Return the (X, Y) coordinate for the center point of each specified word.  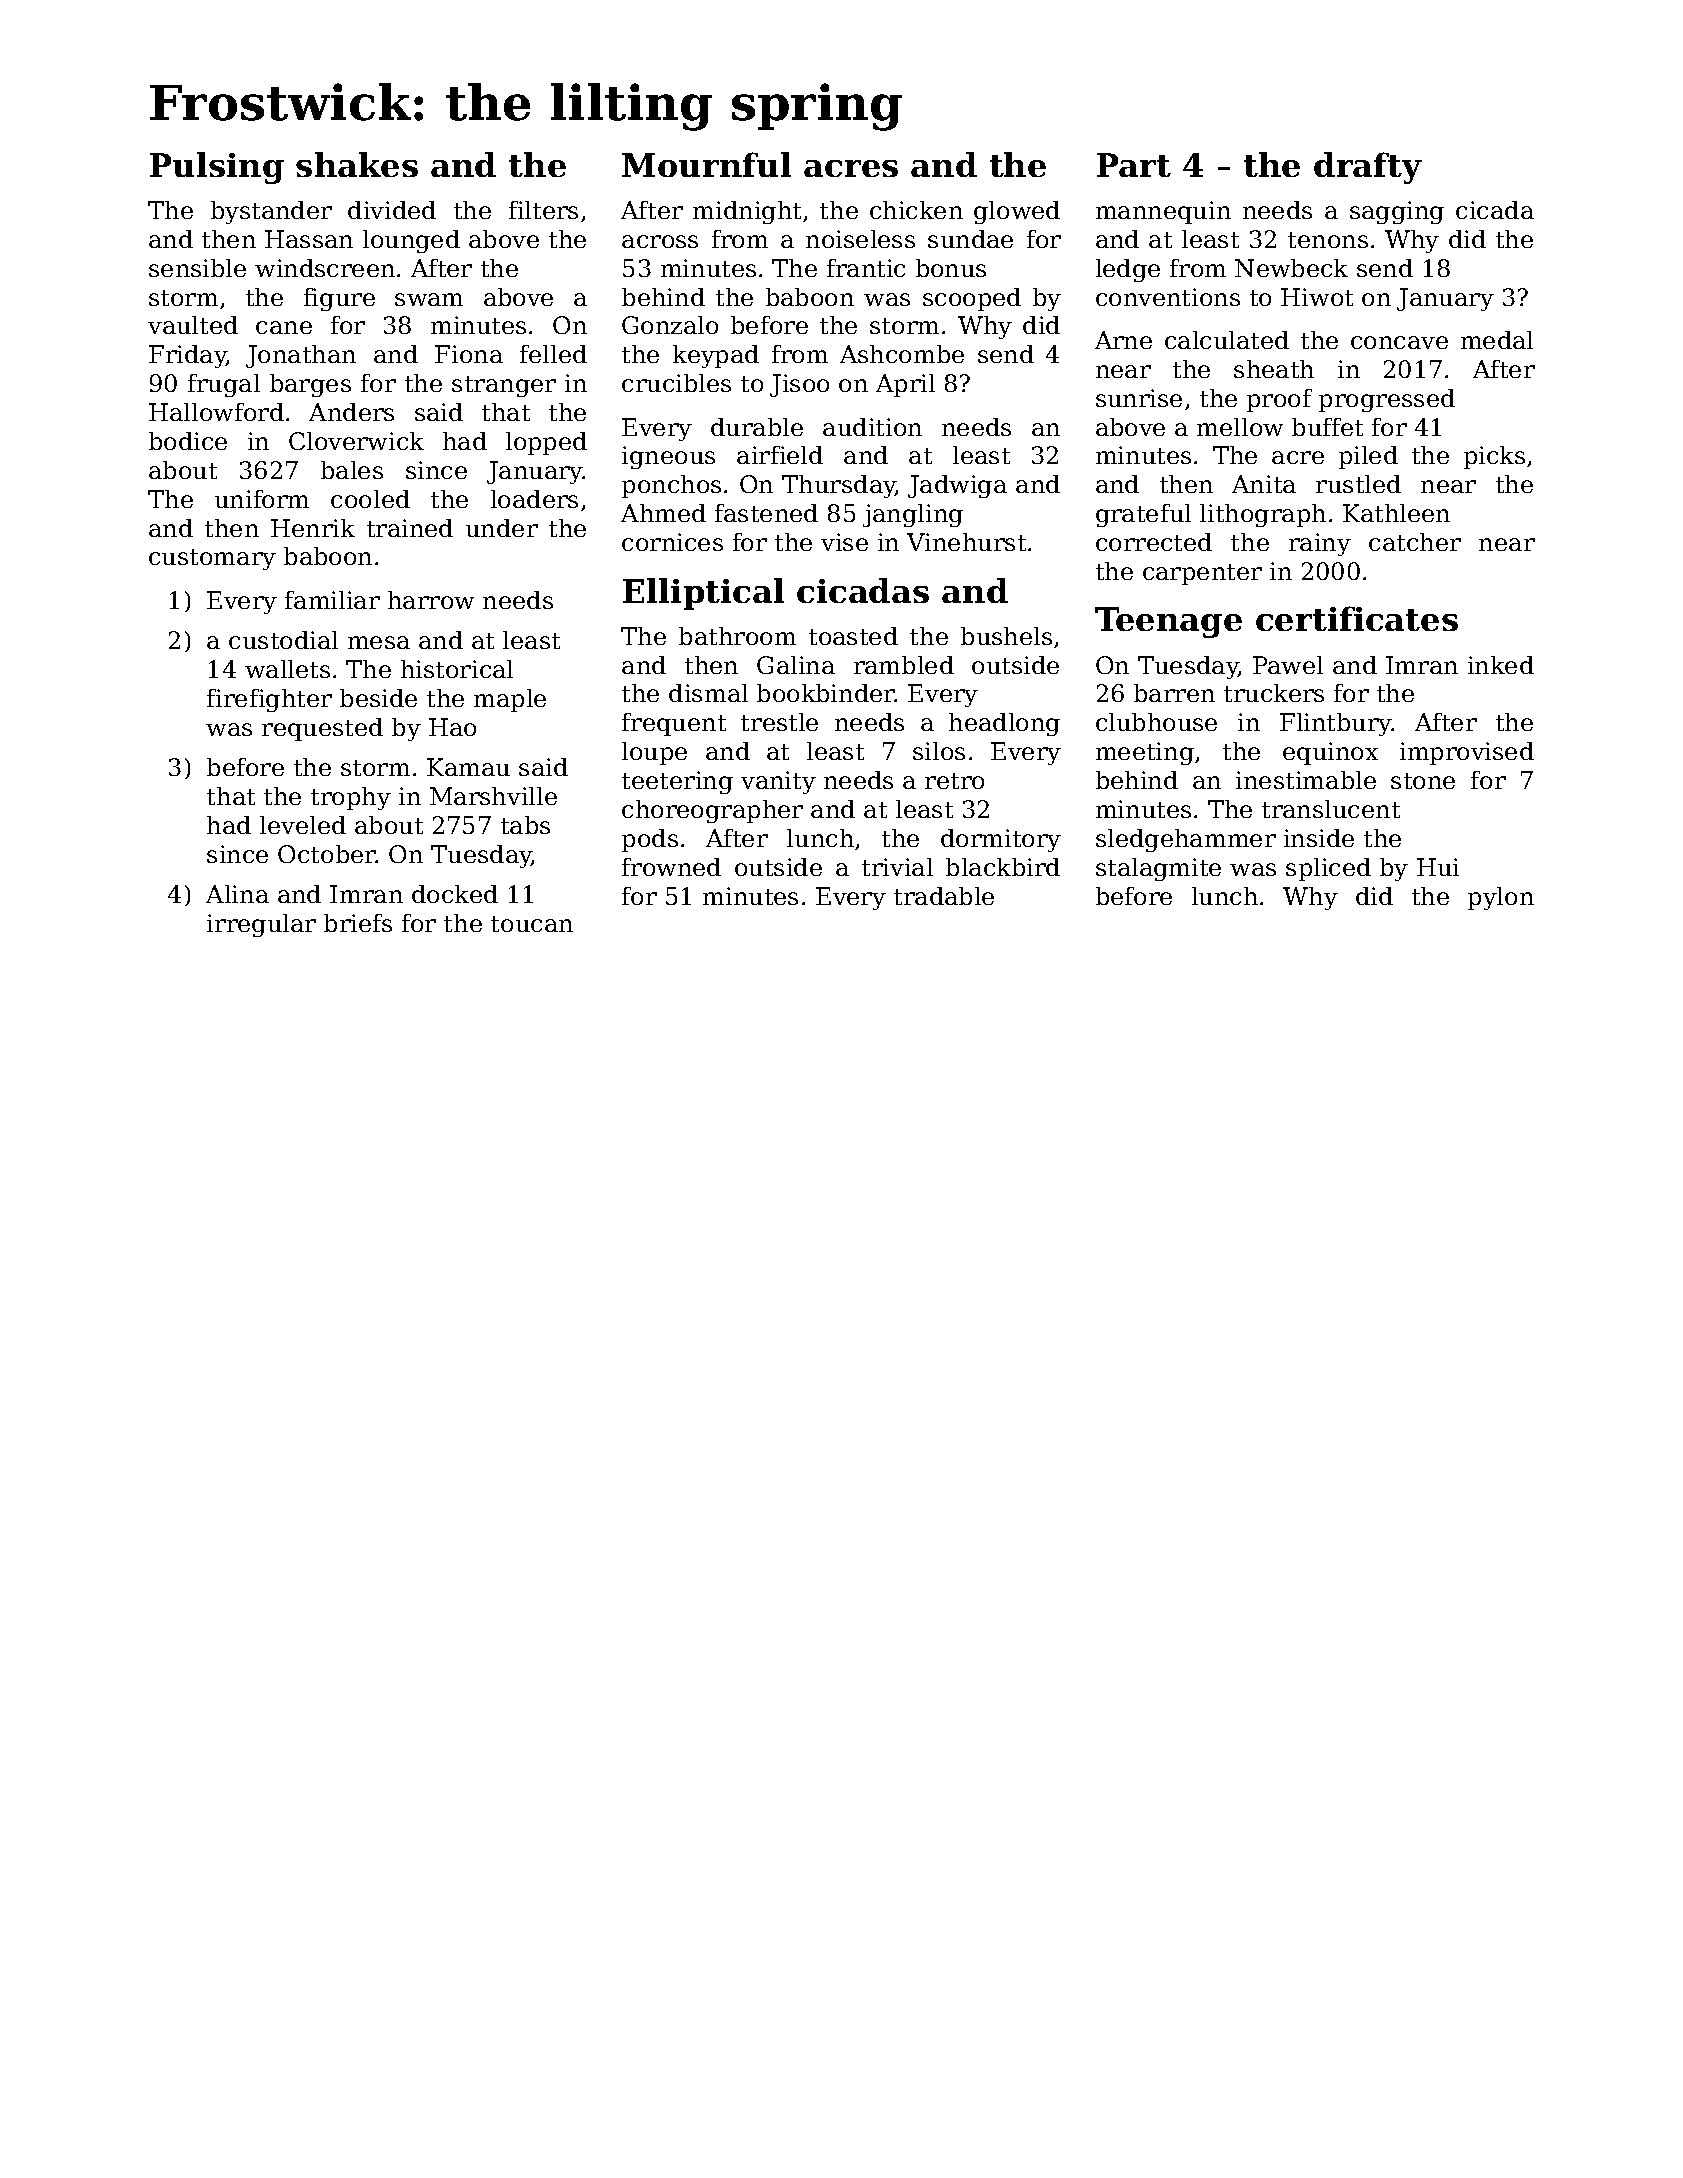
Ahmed (663, 513)
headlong (1004, 724)
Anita (1264, 484)
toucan (532, 924)
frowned (671, 867)
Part (1134, 165)
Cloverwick (356, 441)
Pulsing (217, 168)
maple (510, 700)
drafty (1368, 168)
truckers (1274, 693)
